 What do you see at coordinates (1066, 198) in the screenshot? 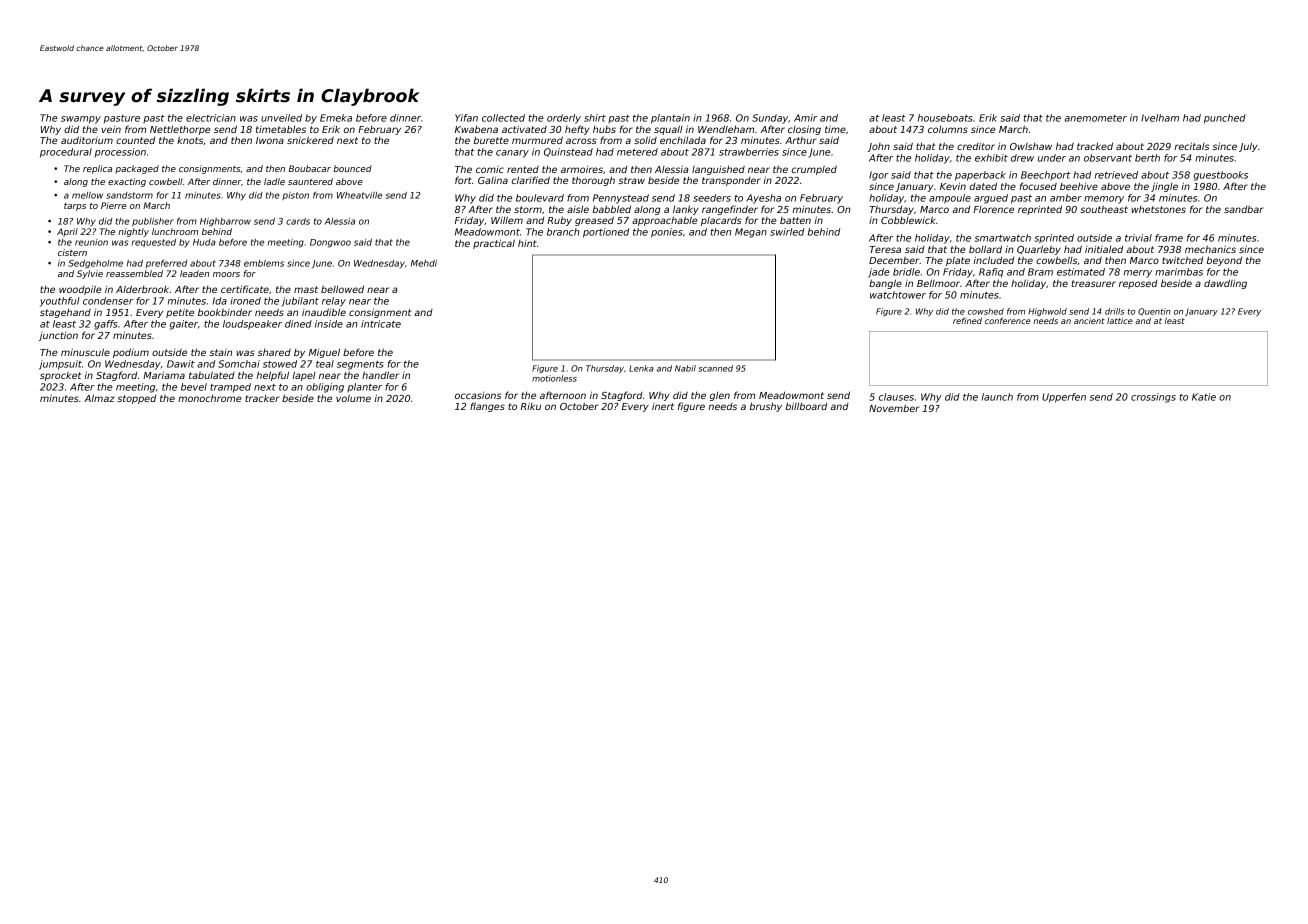
I see `amber` at bounding box center [1066, 198].
